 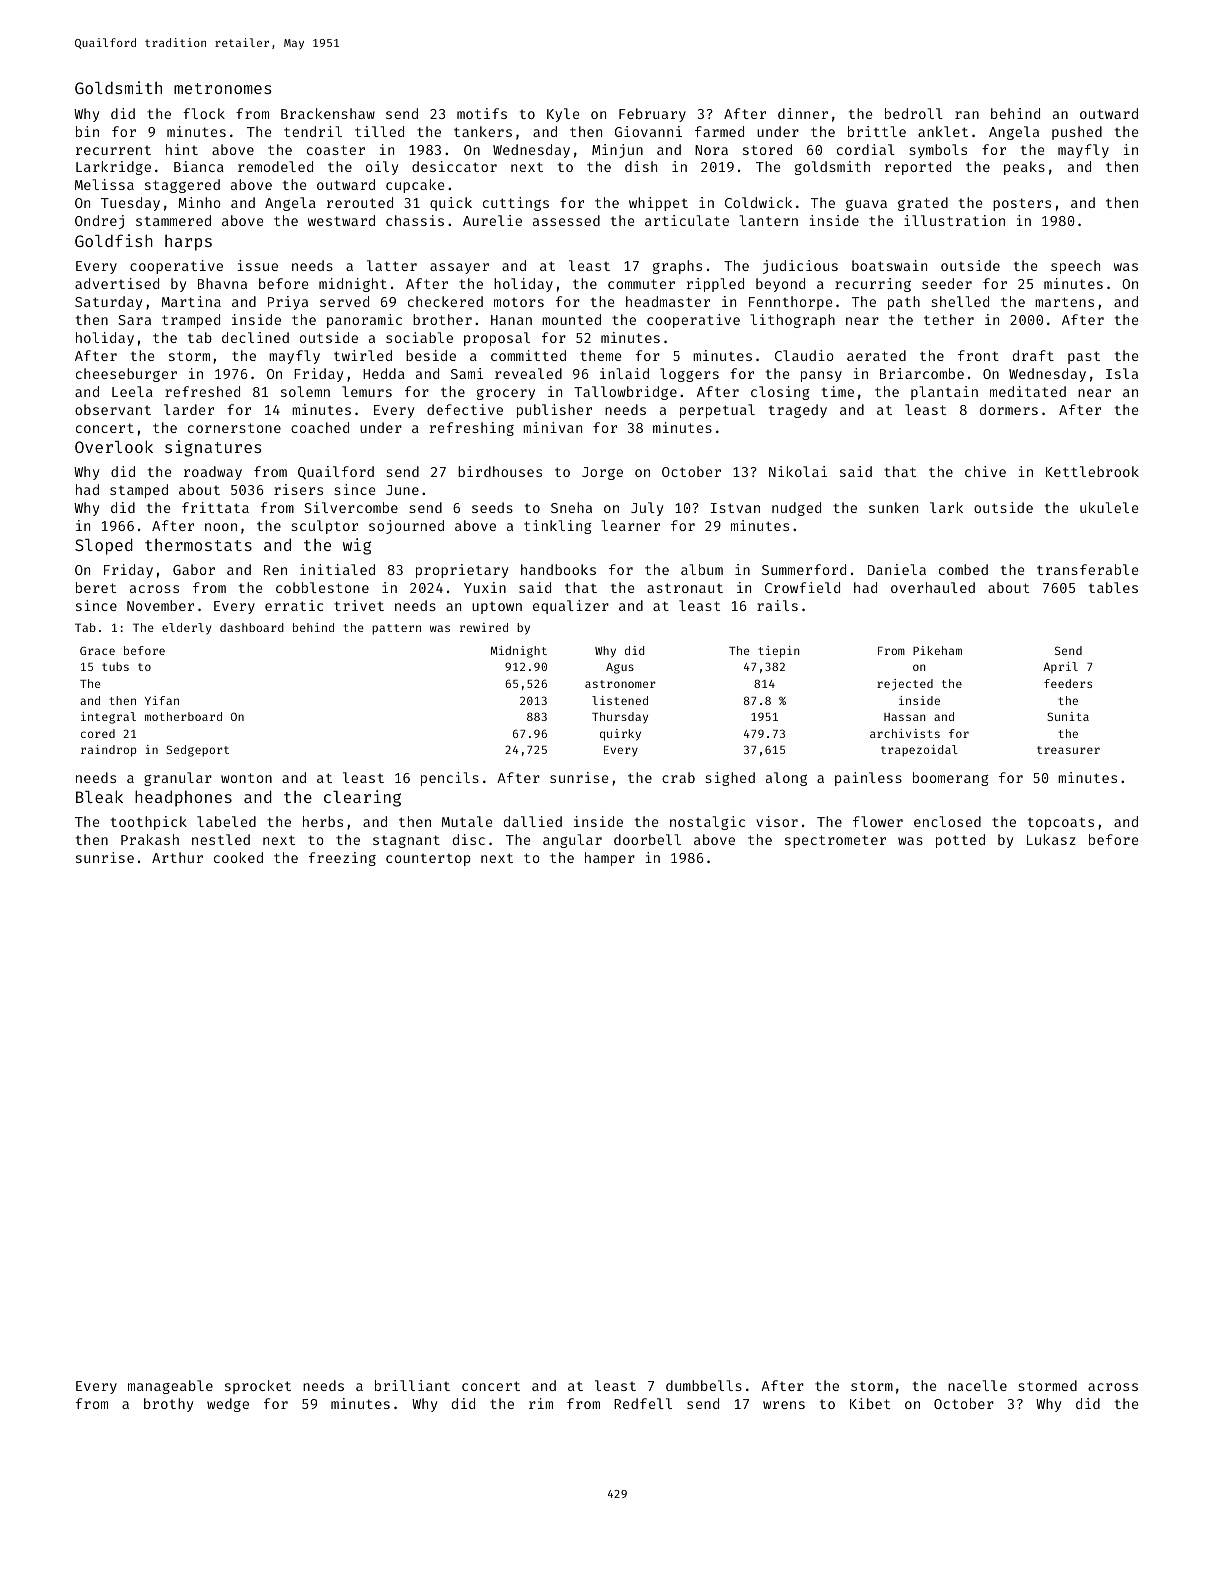 I want to click on metronomes, so click(x=222, y=88).
